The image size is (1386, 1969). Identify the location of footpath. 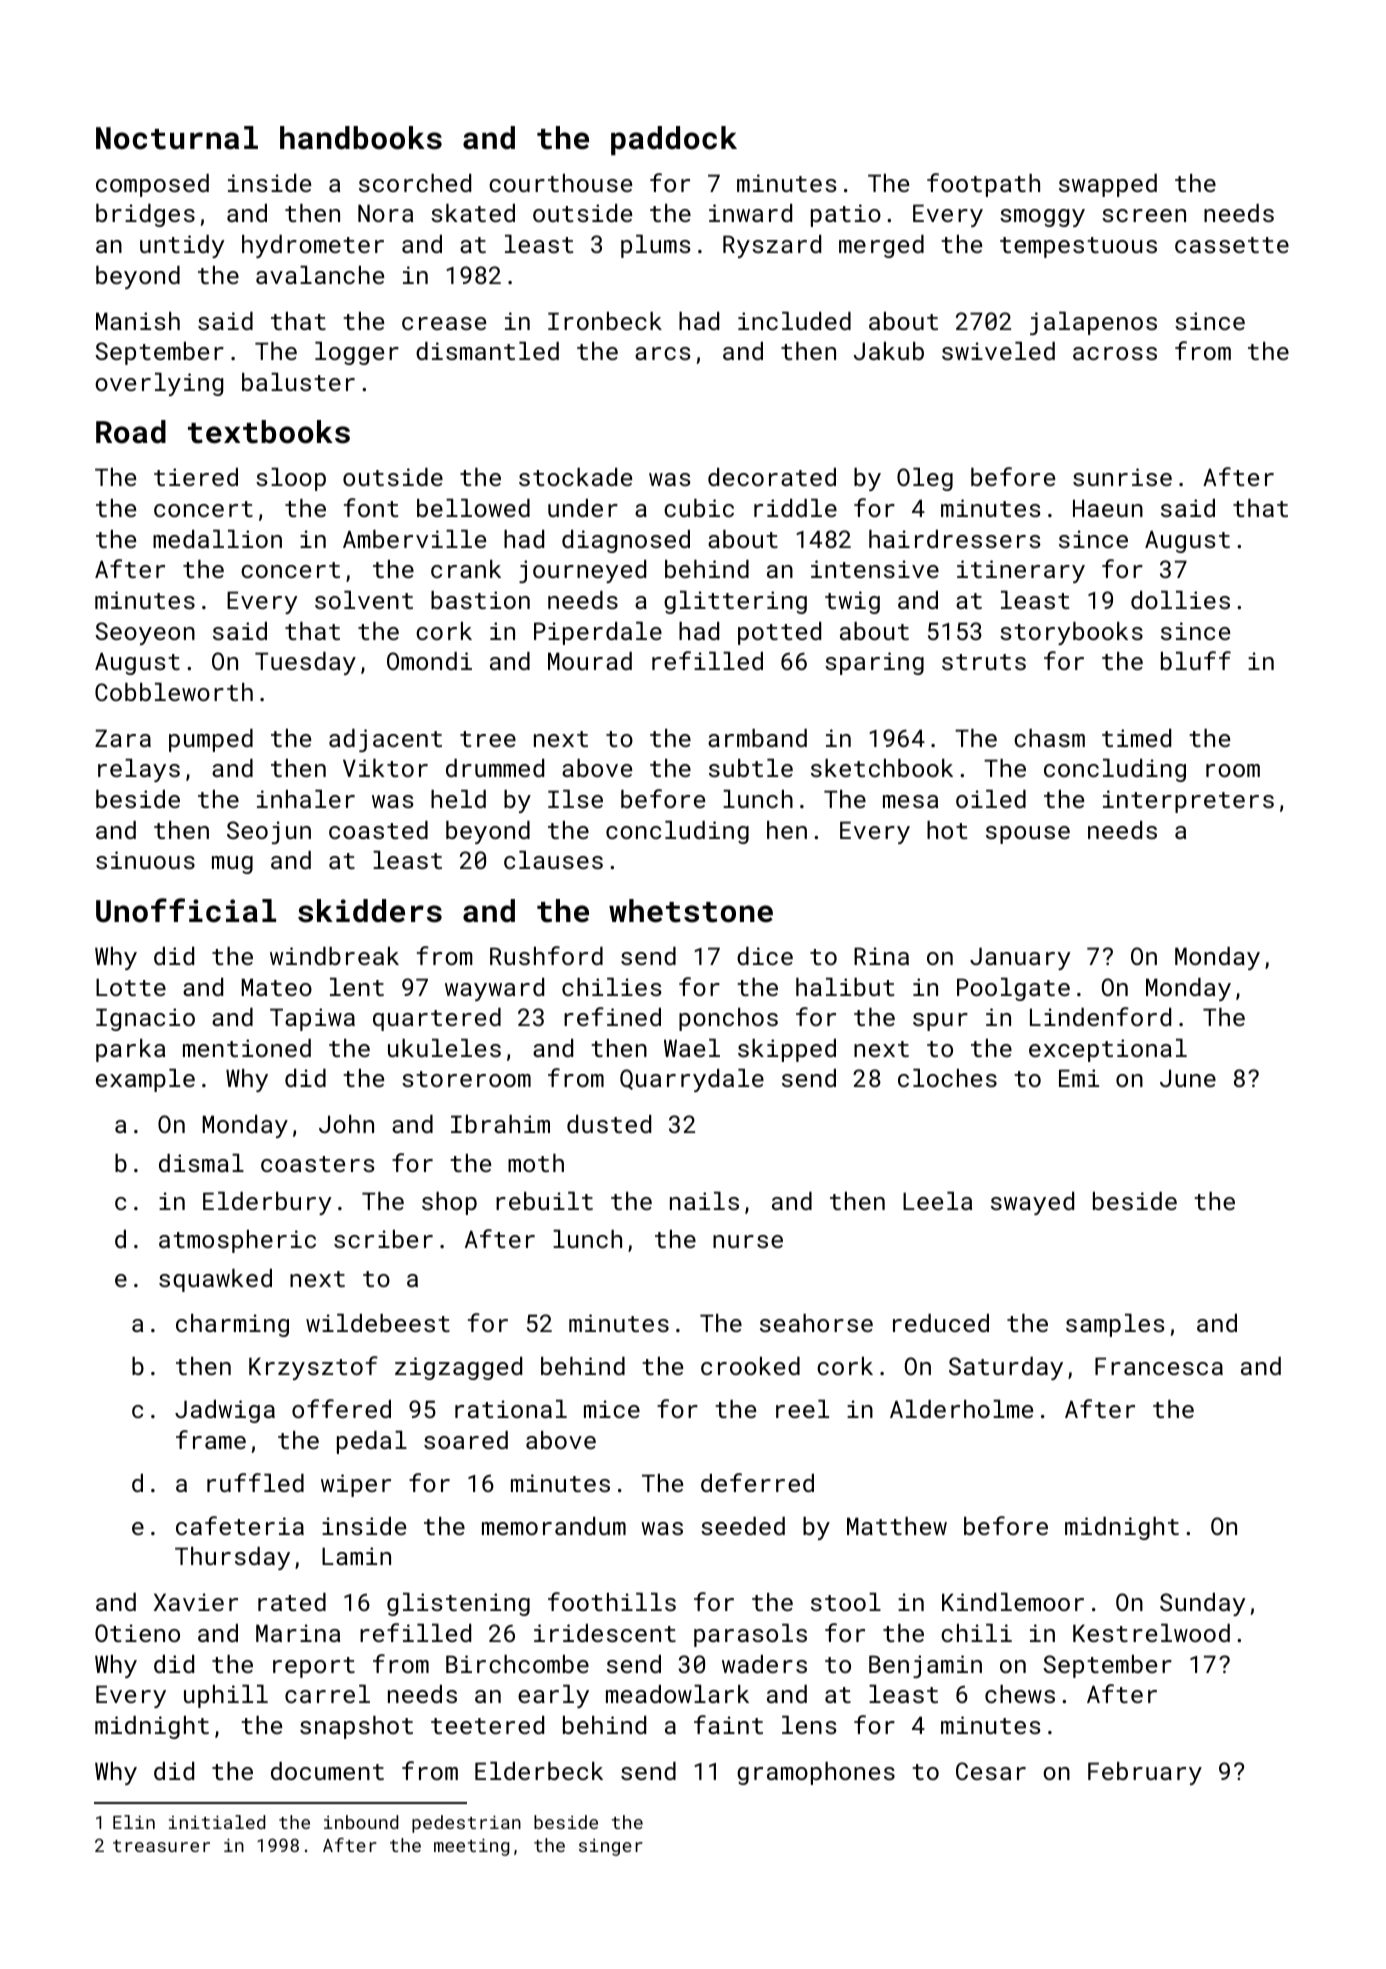
(983, 185).
